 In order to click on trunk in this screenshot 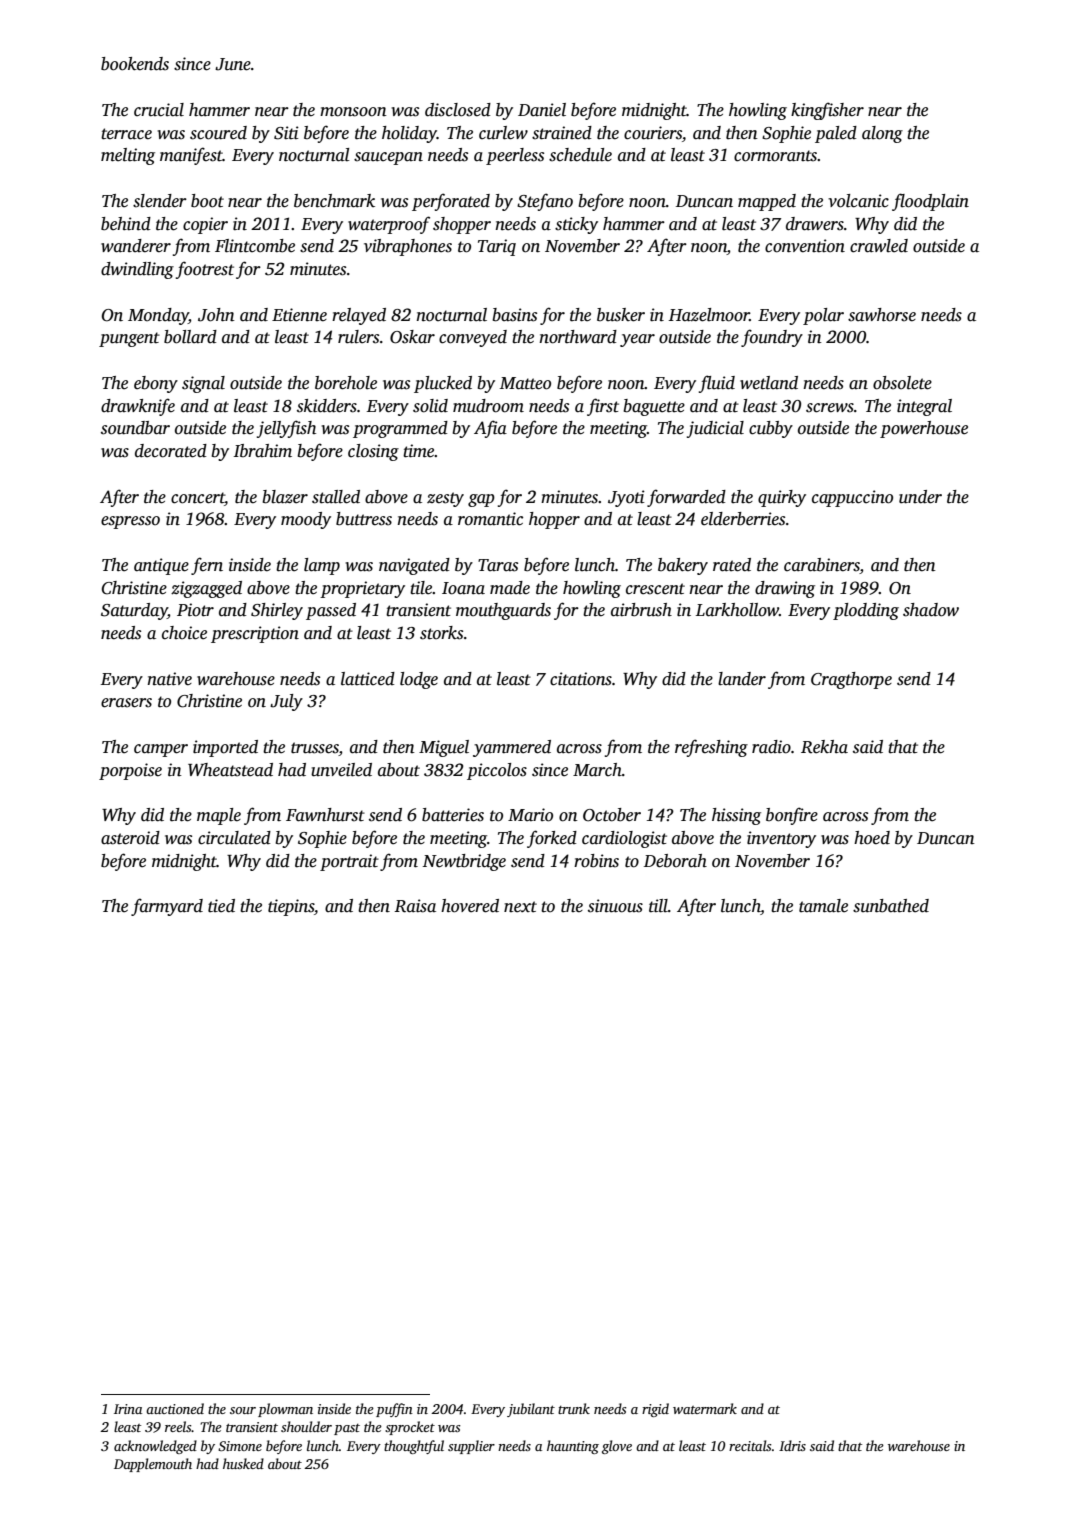, I will do `click(574, 1408)`.
